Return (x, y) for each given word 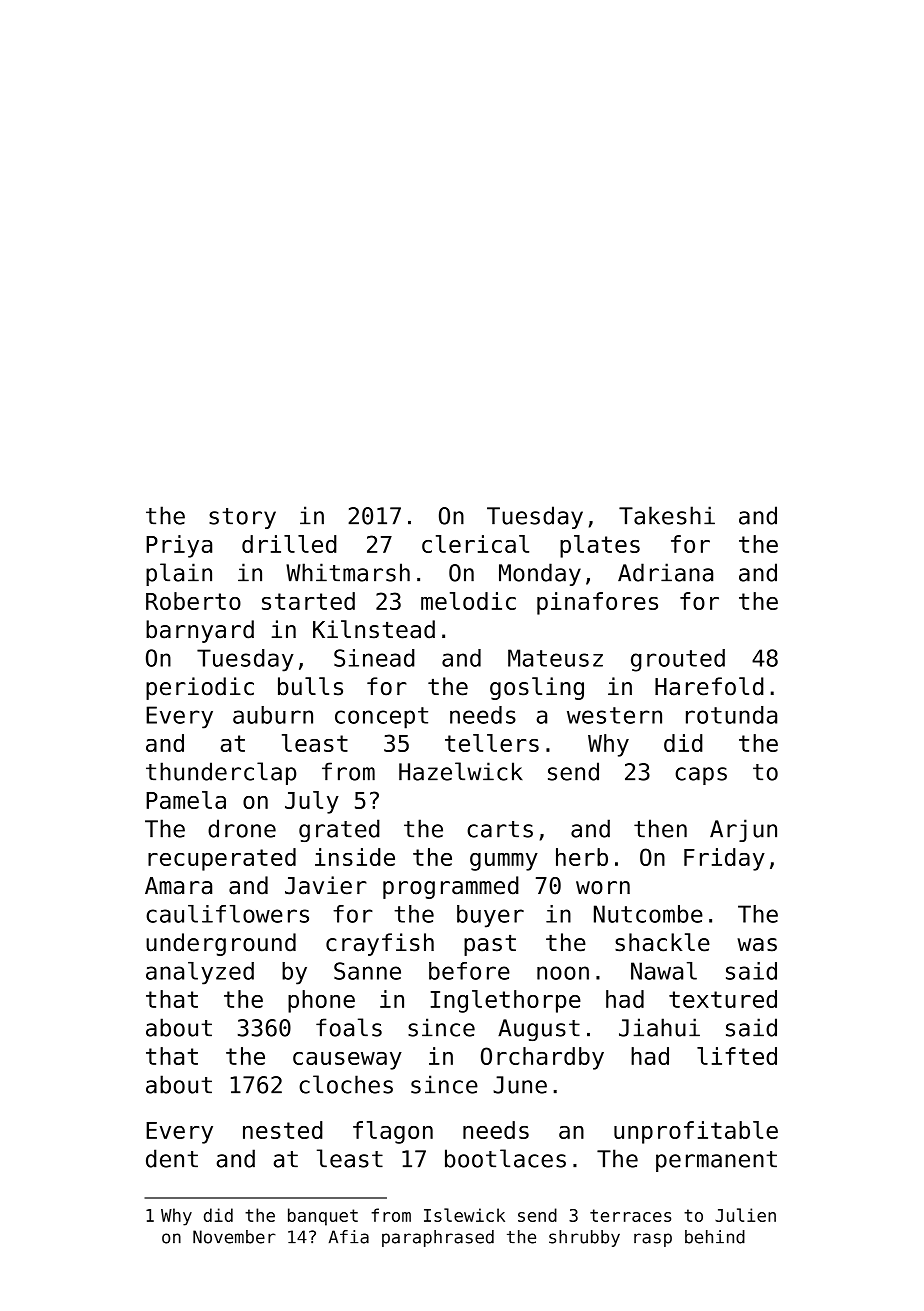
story (242, 518)
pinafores (597, 603)
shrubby (584, 1238)
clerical (475, 544)
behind (715, 1237)
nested (283, 1130)
